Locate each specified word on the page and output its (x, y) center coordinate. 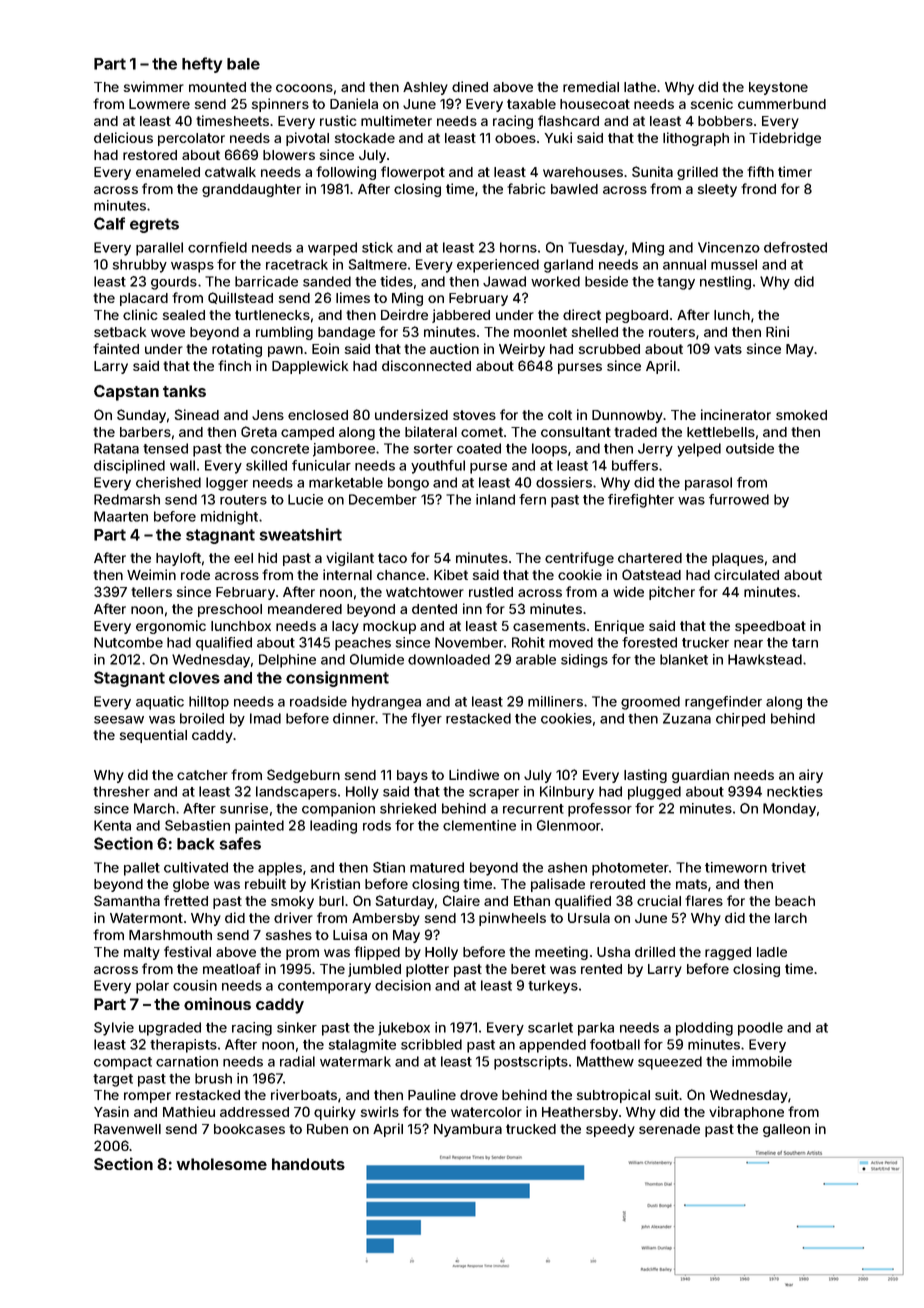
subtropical (613, 1096)
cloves (194, 678)
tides (396, 281)
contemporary (324, 987)
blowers (289, 155)
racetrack (297, 264)
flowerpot (413, 173)
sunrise (244, 808)
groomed (650, 703)
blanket (684, 659)
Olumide (377, 659)
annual (684, 264)
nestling (725, 283)
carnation (187, 1061)
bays (412, 776)
